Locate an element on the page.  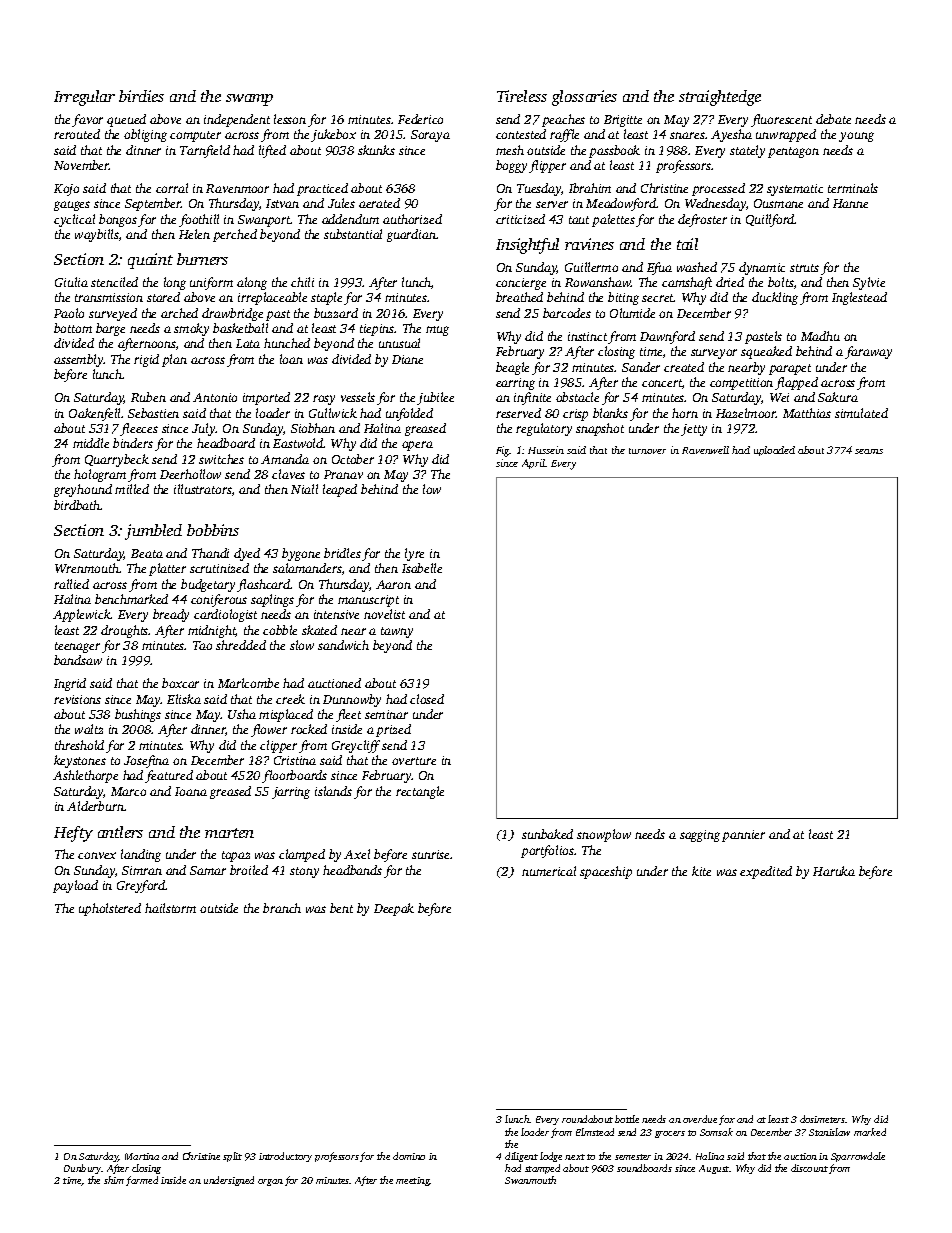
Tireless is located at coordinates (522, 96).
